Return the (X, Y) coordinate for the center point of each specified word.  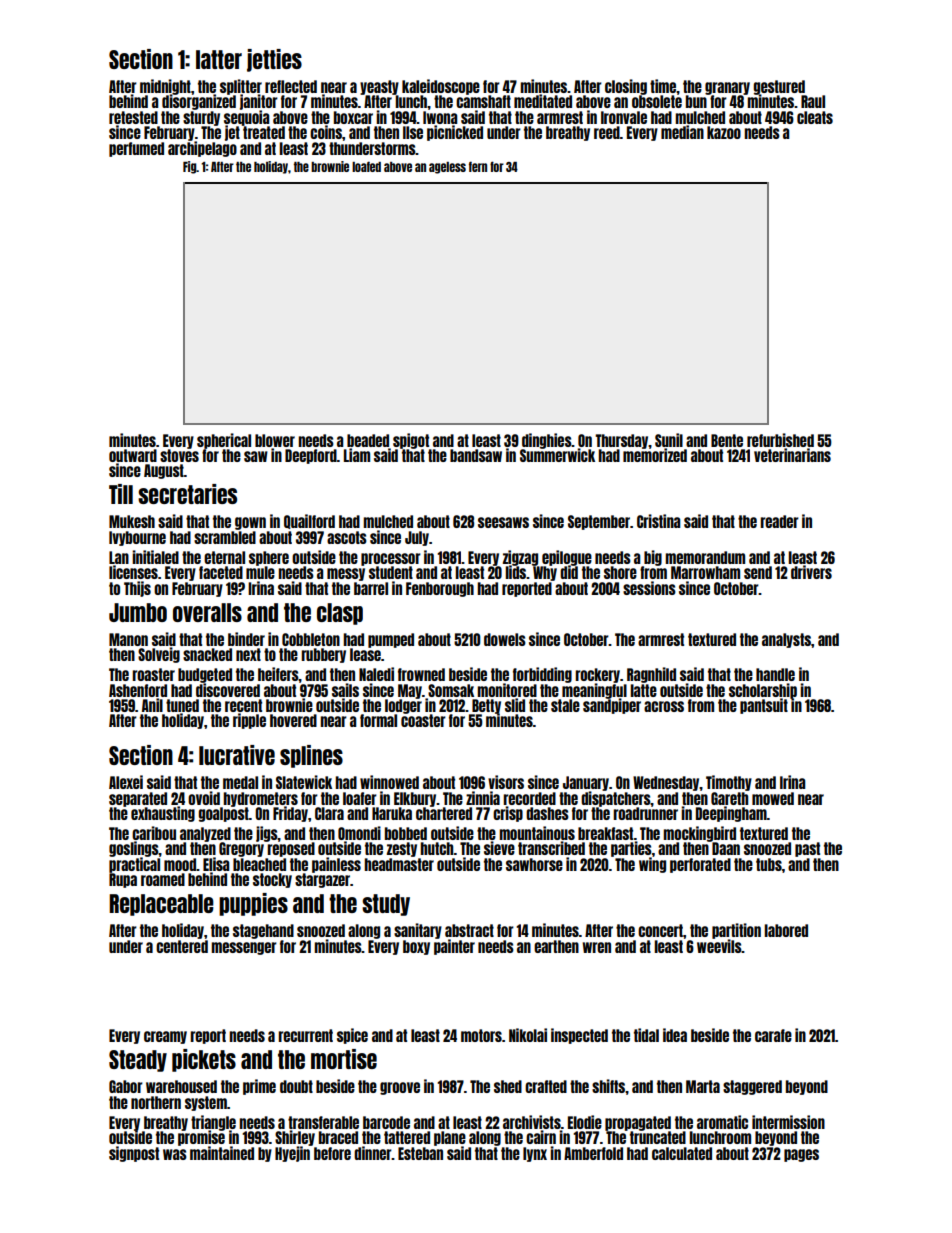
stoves (179, 455)
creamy (165, 1037)
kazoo (724, 132)
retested (133, 117)
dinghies (547, 441)
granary (727, 88)
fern (478, 166)
